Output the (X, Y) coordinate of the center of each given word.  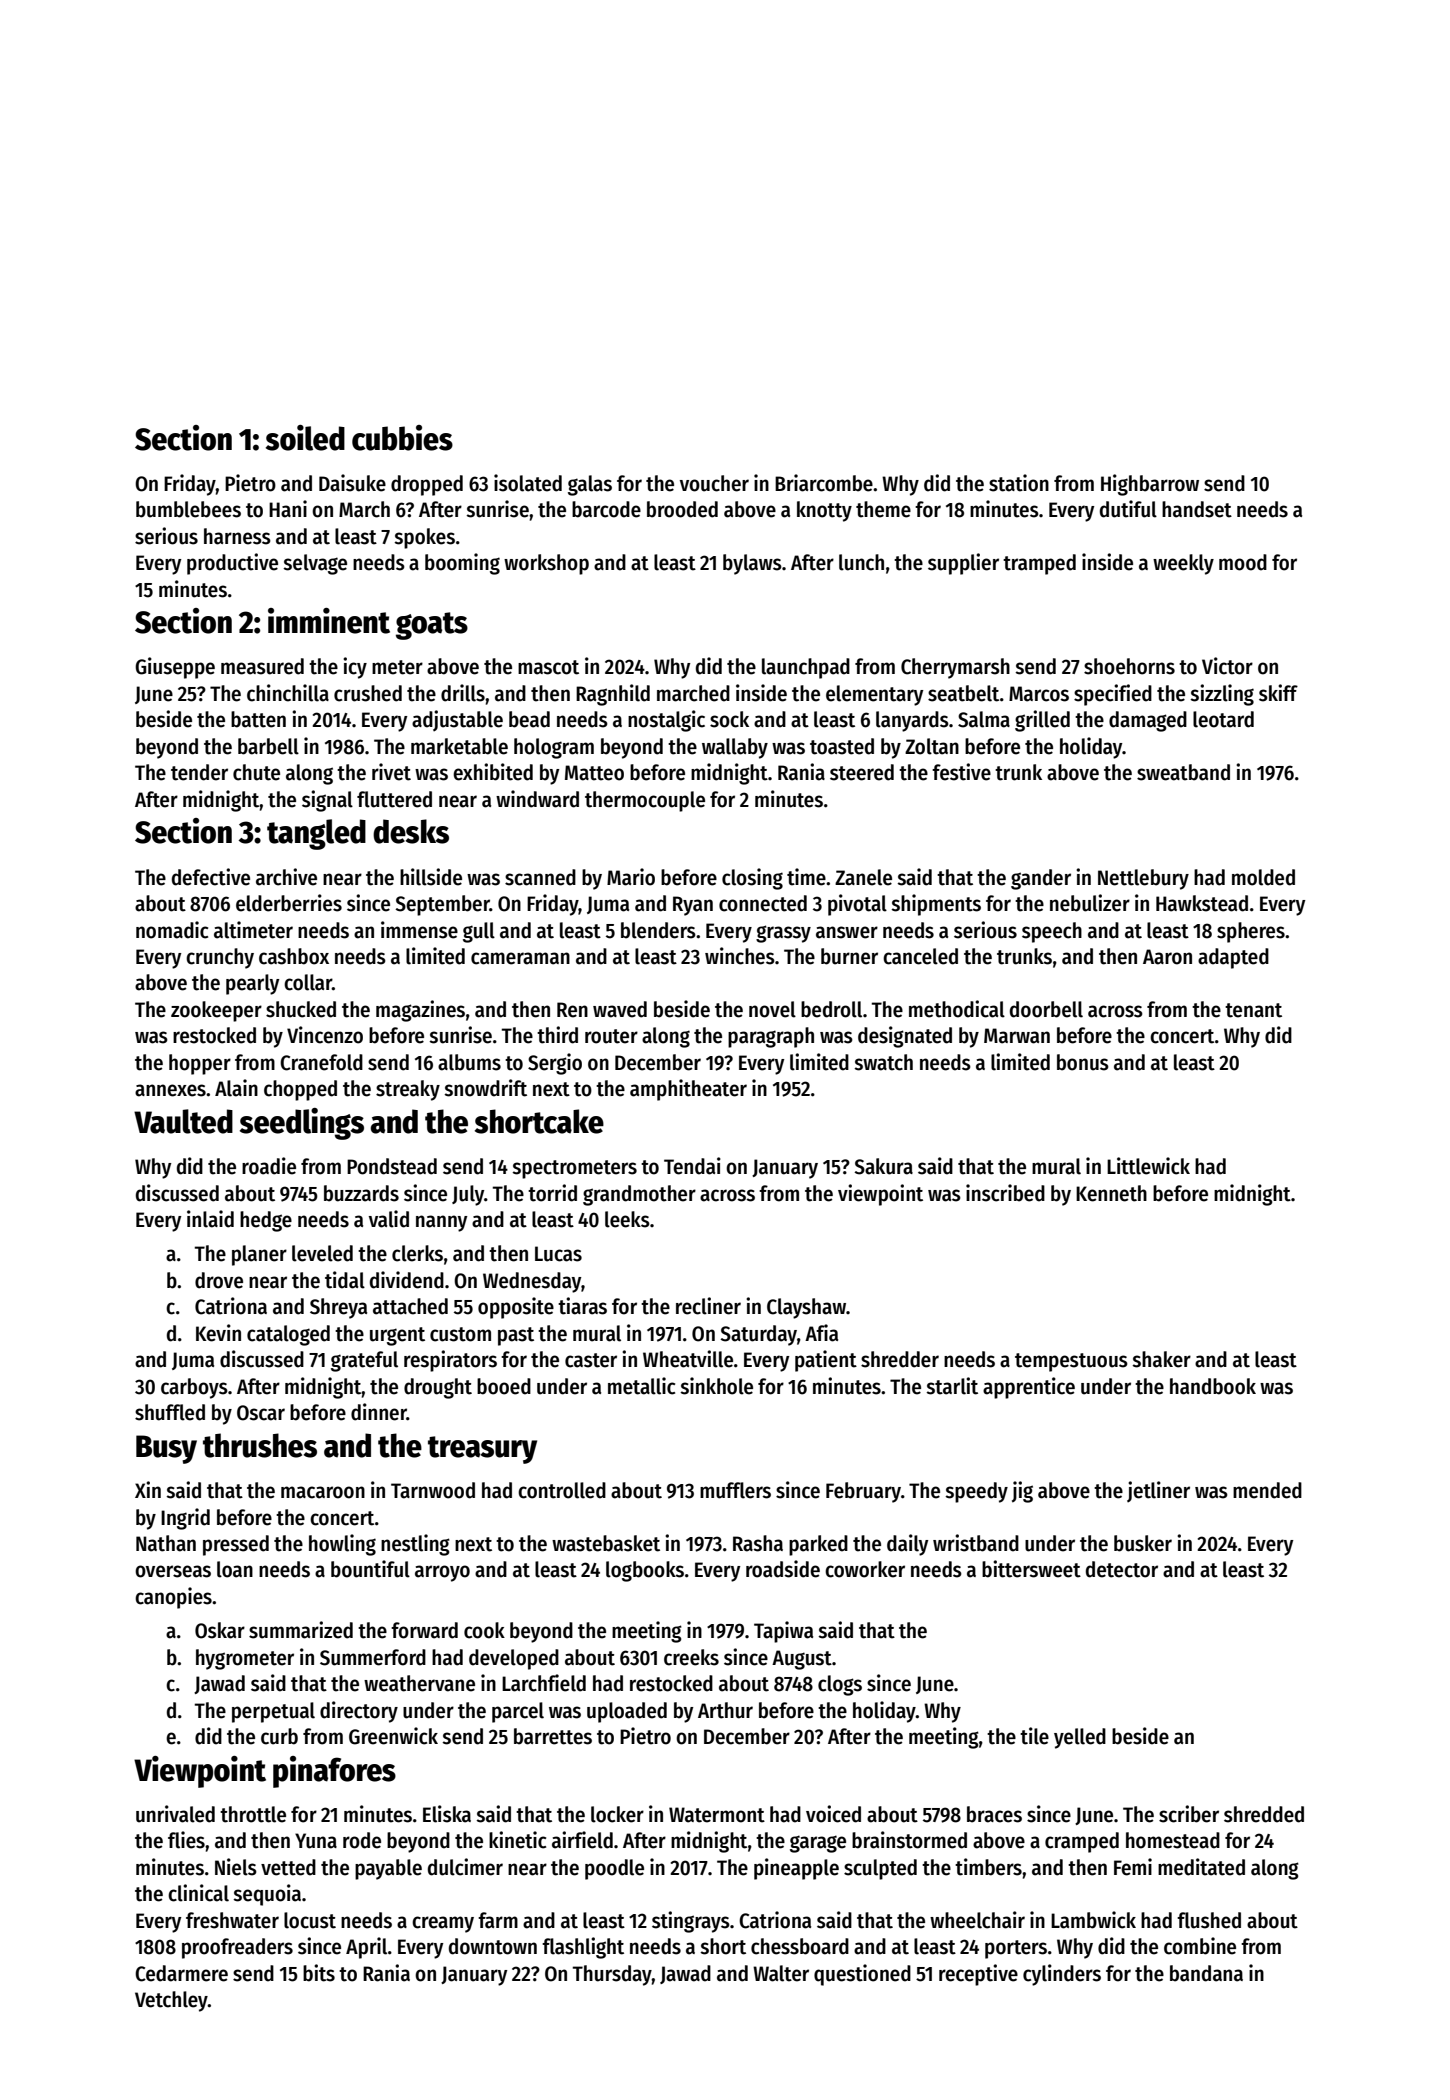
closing (752, 879)
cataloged (288, 1335)
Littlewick (1148, 1166)
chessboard (800, 1946)
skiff (1278, 693)
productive (232, 564)
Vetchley (171, 2001)
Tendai (692, 1166)
